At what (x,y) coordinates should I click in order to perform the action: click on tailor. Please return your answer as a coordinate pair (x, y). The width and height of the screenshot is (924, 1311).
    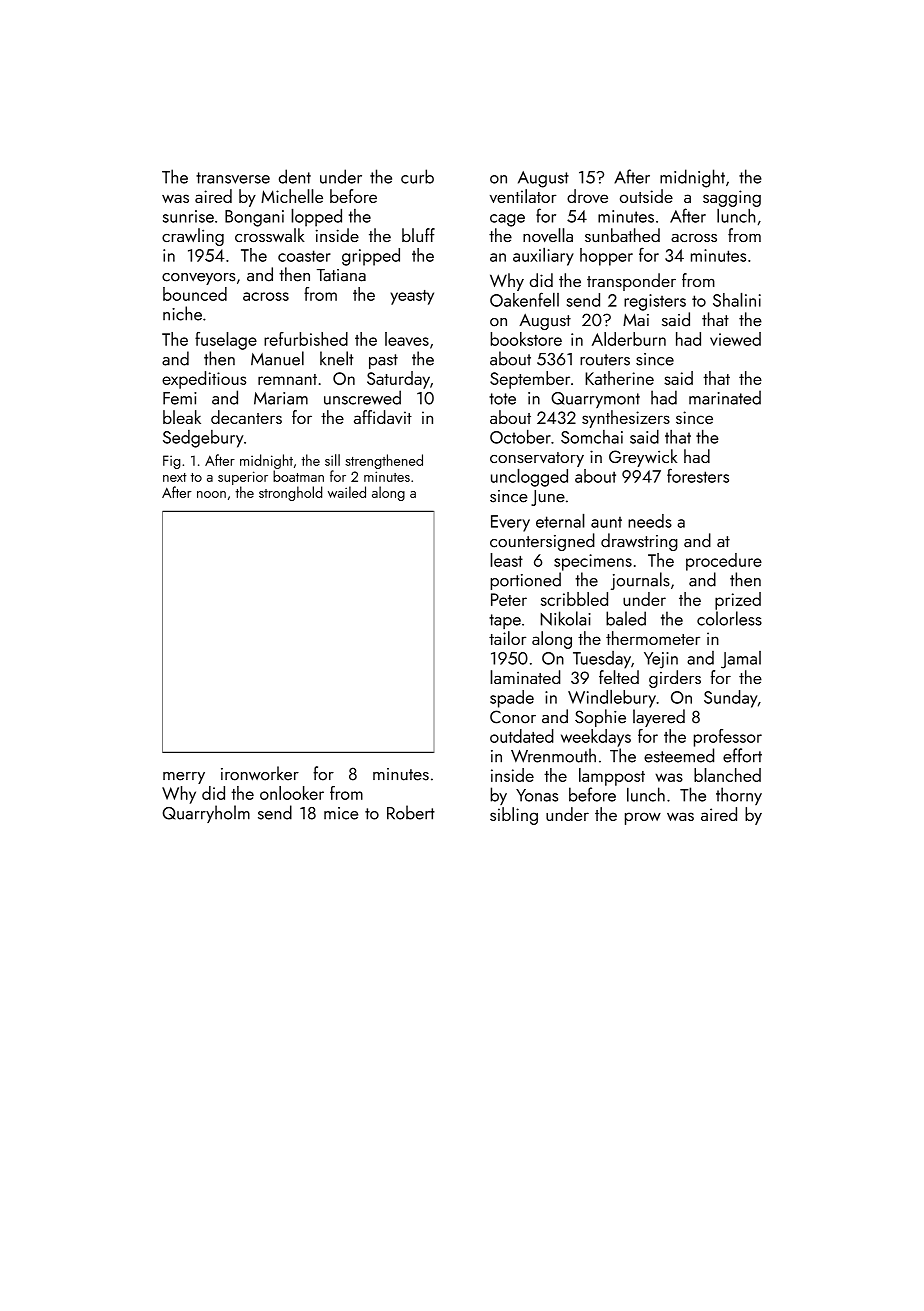
    Looking at the image, I should click on (507, 638).
